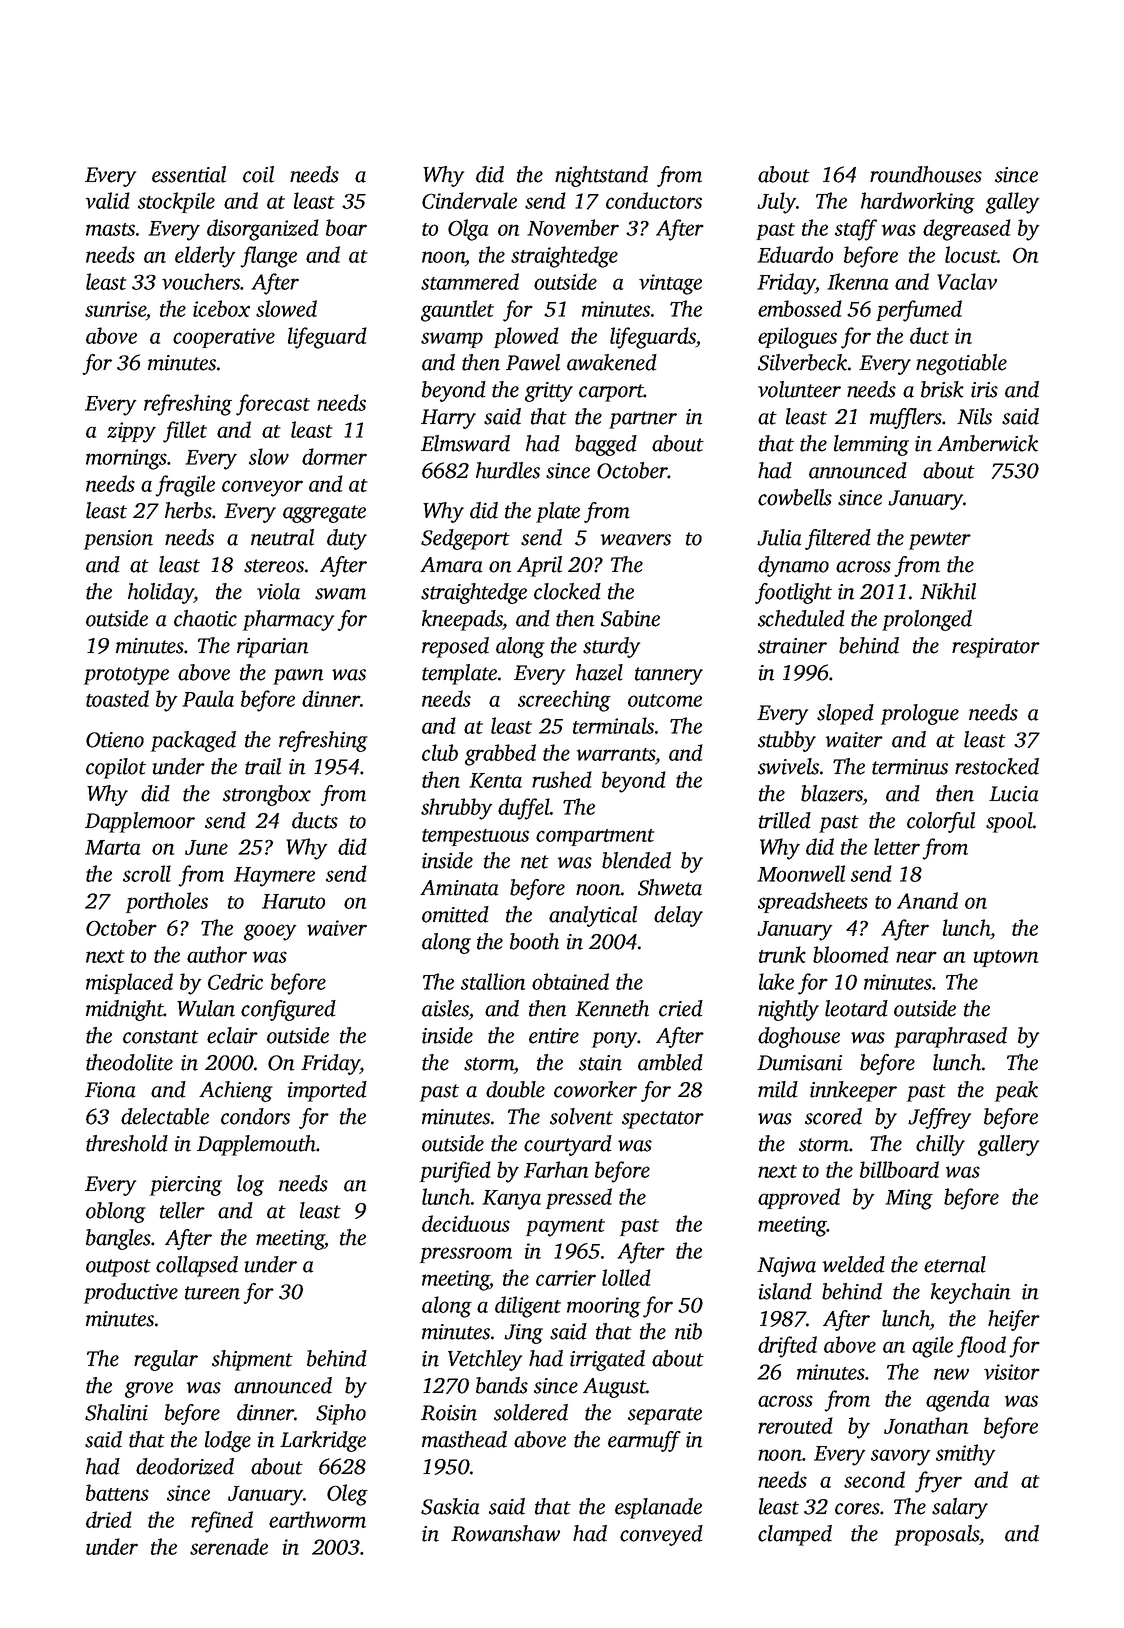 The image size is (1124, 1628). I want to click on coil, so click(258, 174).
